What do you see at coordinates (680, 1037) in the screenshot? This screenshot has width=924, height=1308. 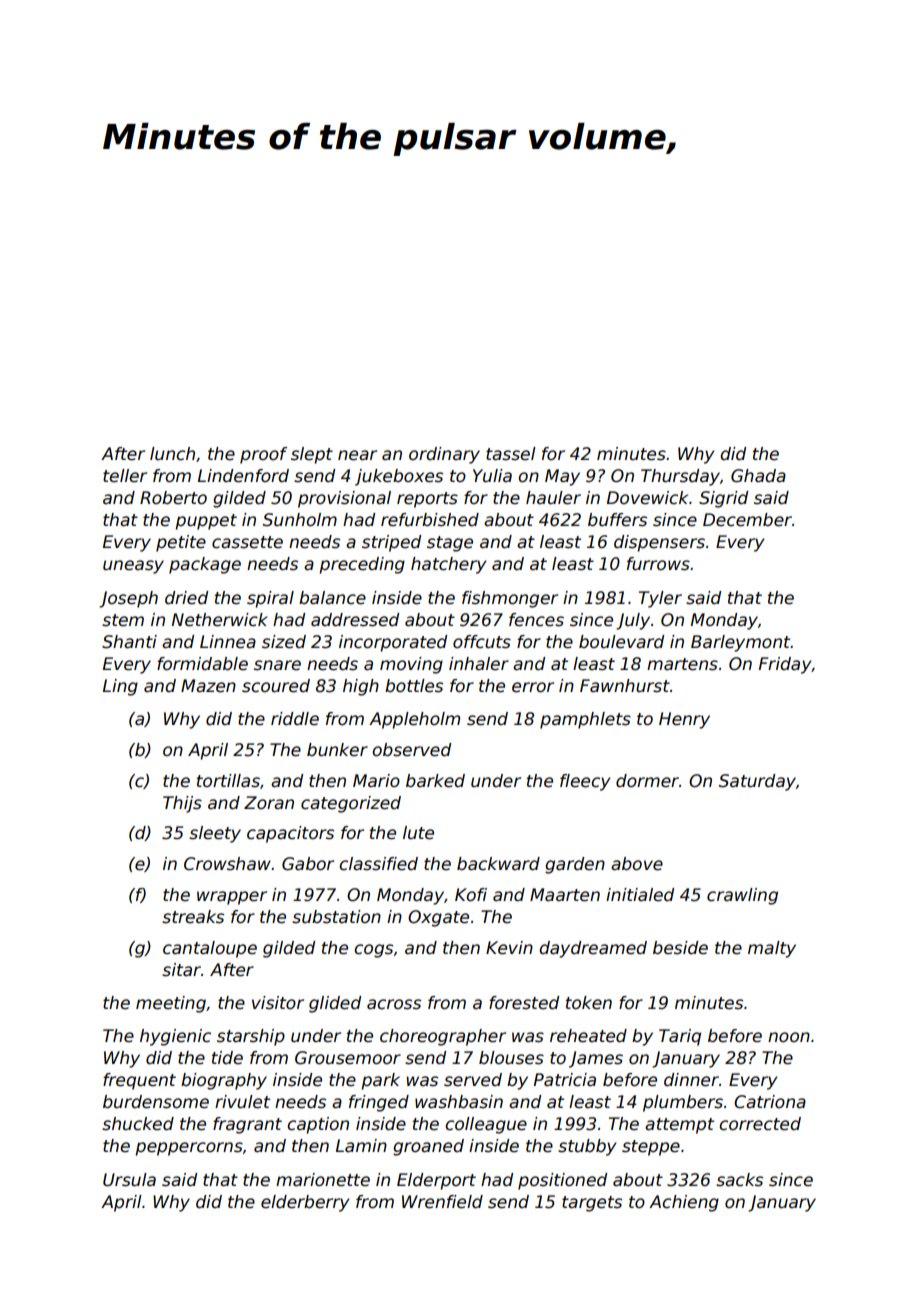 I see `Tariq` at bounding box center [680, 1037].
